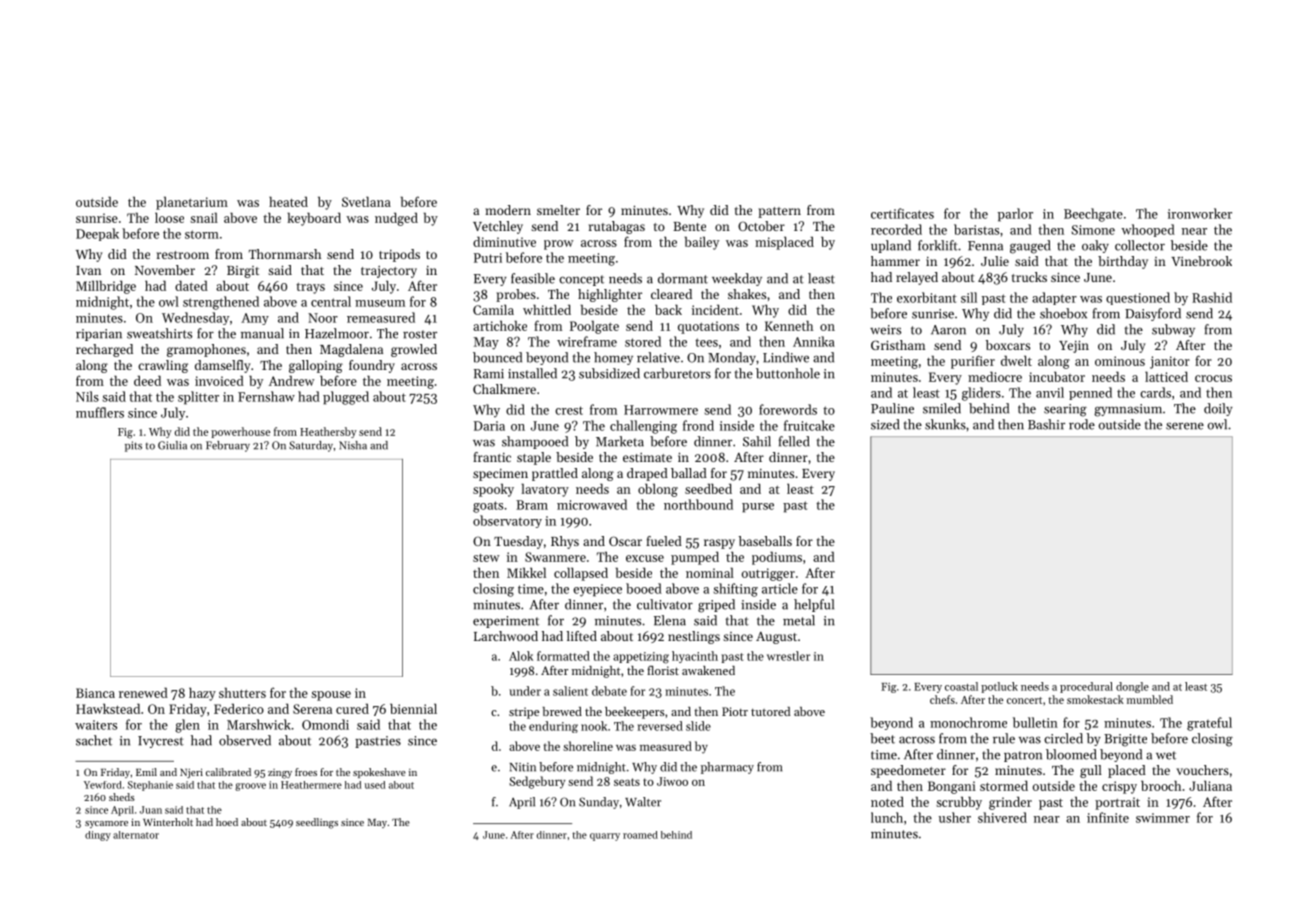 This screenshot has height=924, width=1308. Describe the element at coordinates (96, 725) in the screenshot. I see `waiters` at that location.
